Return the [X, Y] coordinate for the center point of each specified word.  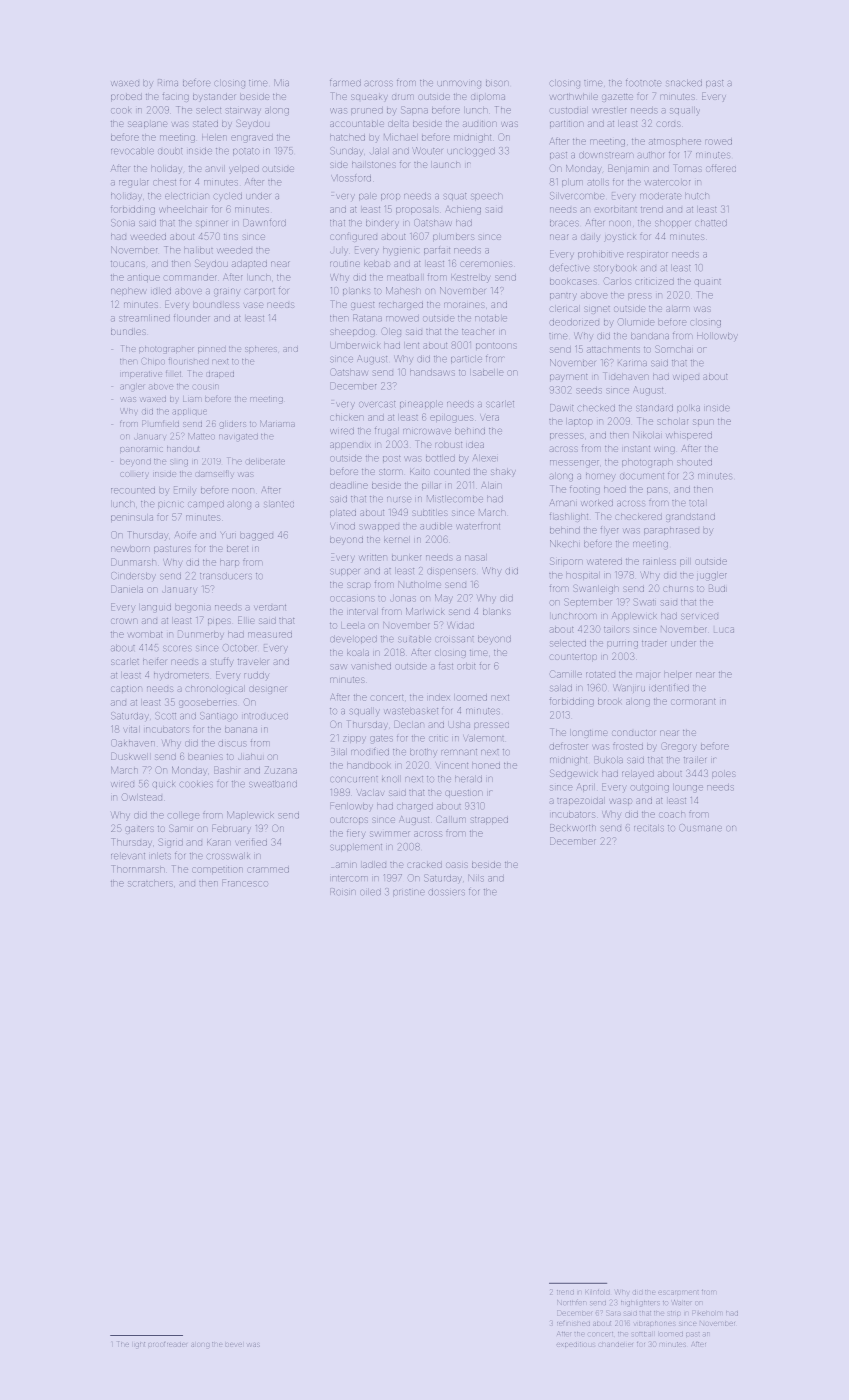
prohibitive [600, 255]
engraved [252, 139]
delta [398, 124]
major [647, 675]
